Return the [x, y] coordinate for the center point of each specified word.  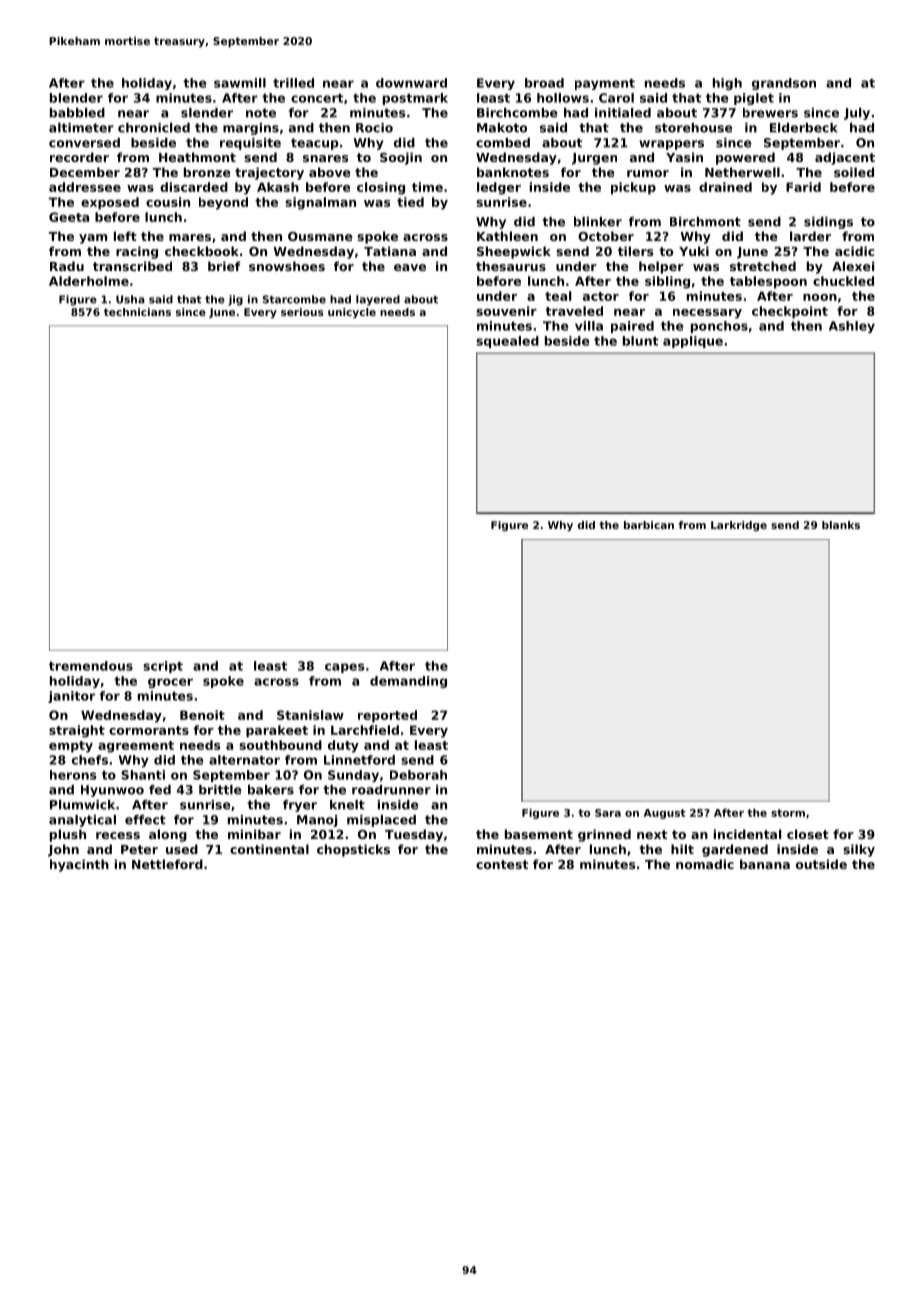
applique [693, 342]
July [857, 114]
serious [302, 312]
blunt [640, 341]
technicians [137, 312]
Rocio [374, 128]
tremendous [91, 666]
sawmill [240, 83]
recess [118, 835]
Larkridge [739, 526]
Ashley [852, 327]
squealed [507, 342]
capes [345, 668]
